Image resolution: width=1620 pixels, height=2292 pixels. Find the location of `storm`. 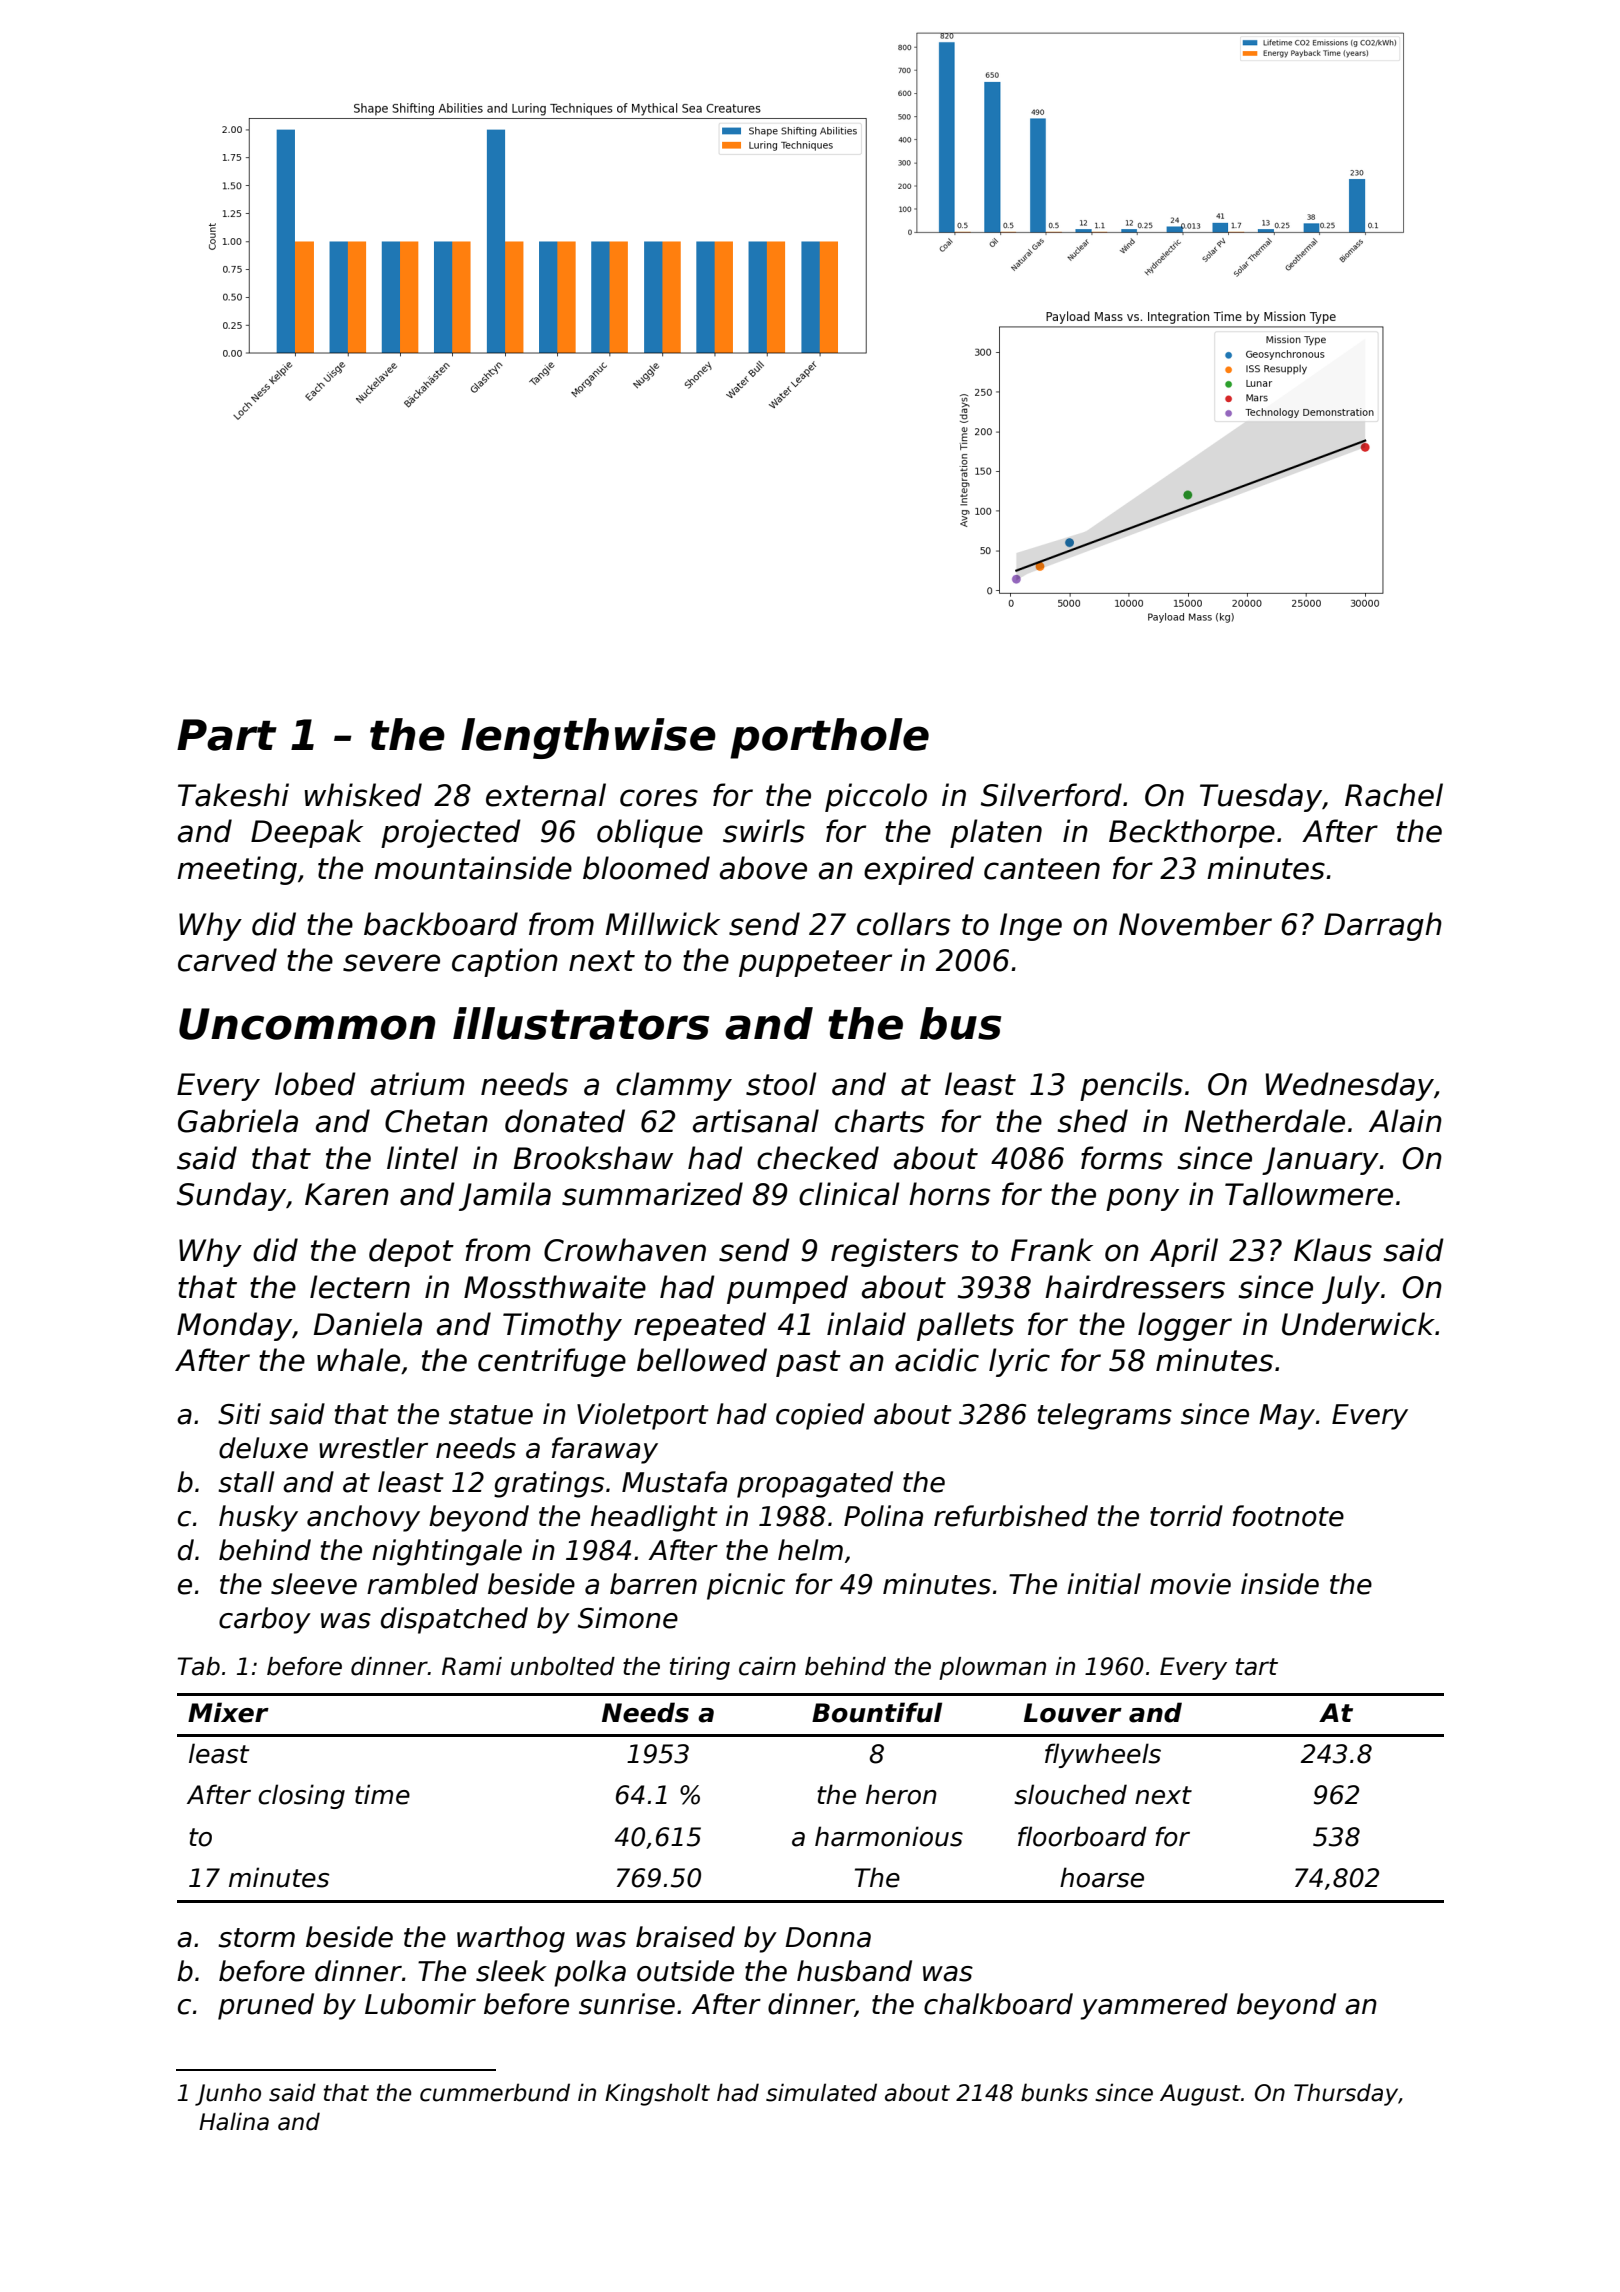

storm is located at coordinates (256, 1938).
